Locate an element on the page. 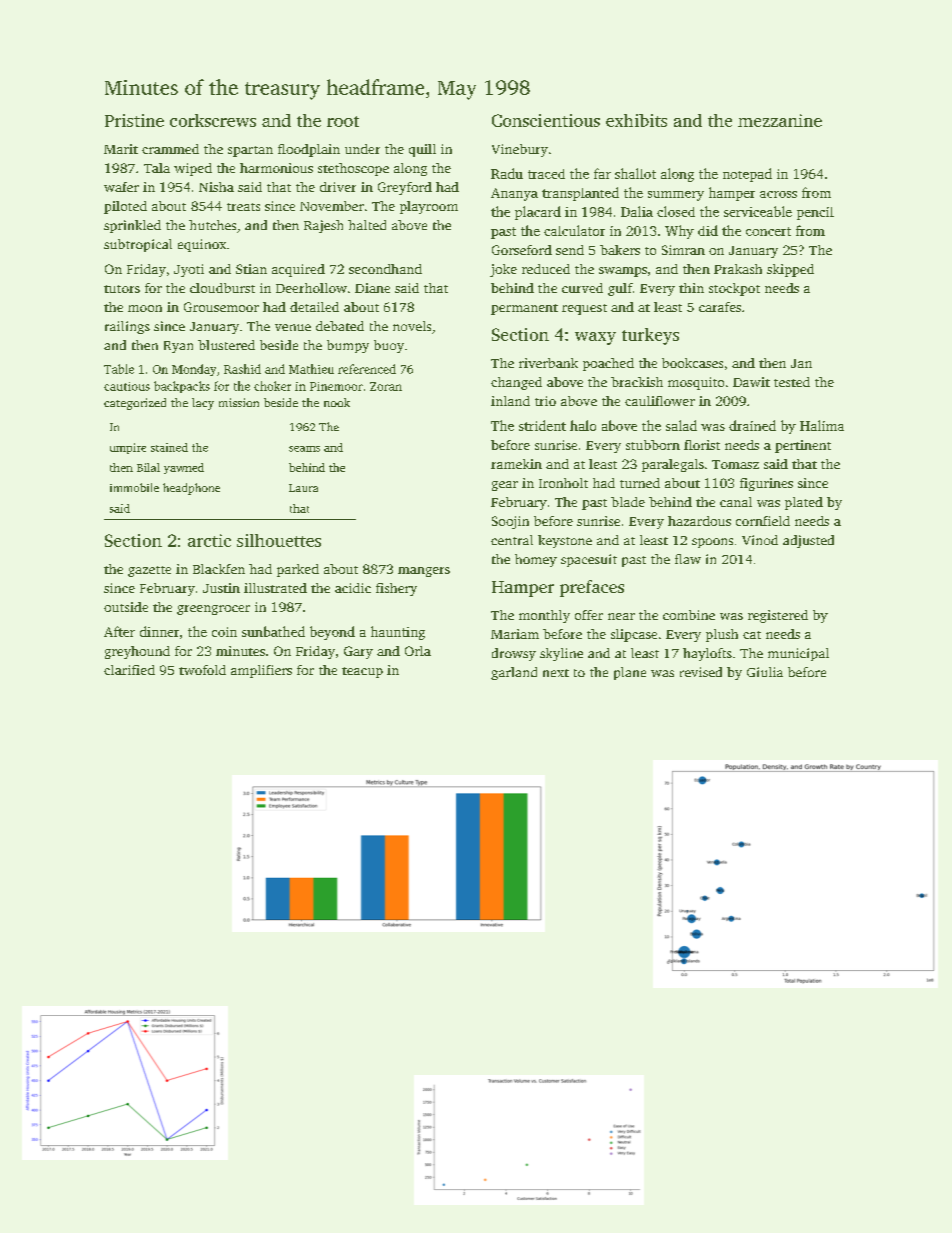 The image size is (952, 1233). exhibits is located at coordinates (636, 120).
